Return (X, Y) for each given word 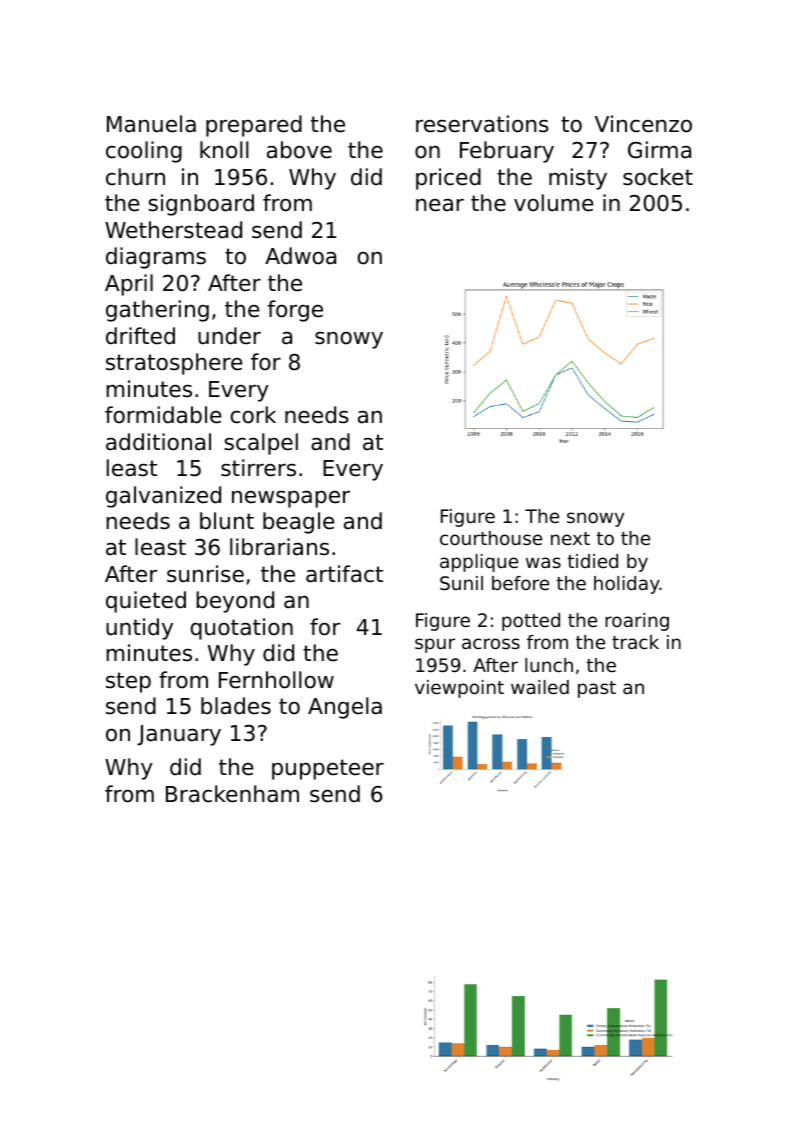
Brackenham (232, 794)
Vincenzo (643, 124)
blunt (227, 521)
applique (479, 563)
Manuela (151, 124)
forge (295, 311)
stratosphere (174, 364)
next (570, 538)
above (299, 150)
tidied (592, 561)
